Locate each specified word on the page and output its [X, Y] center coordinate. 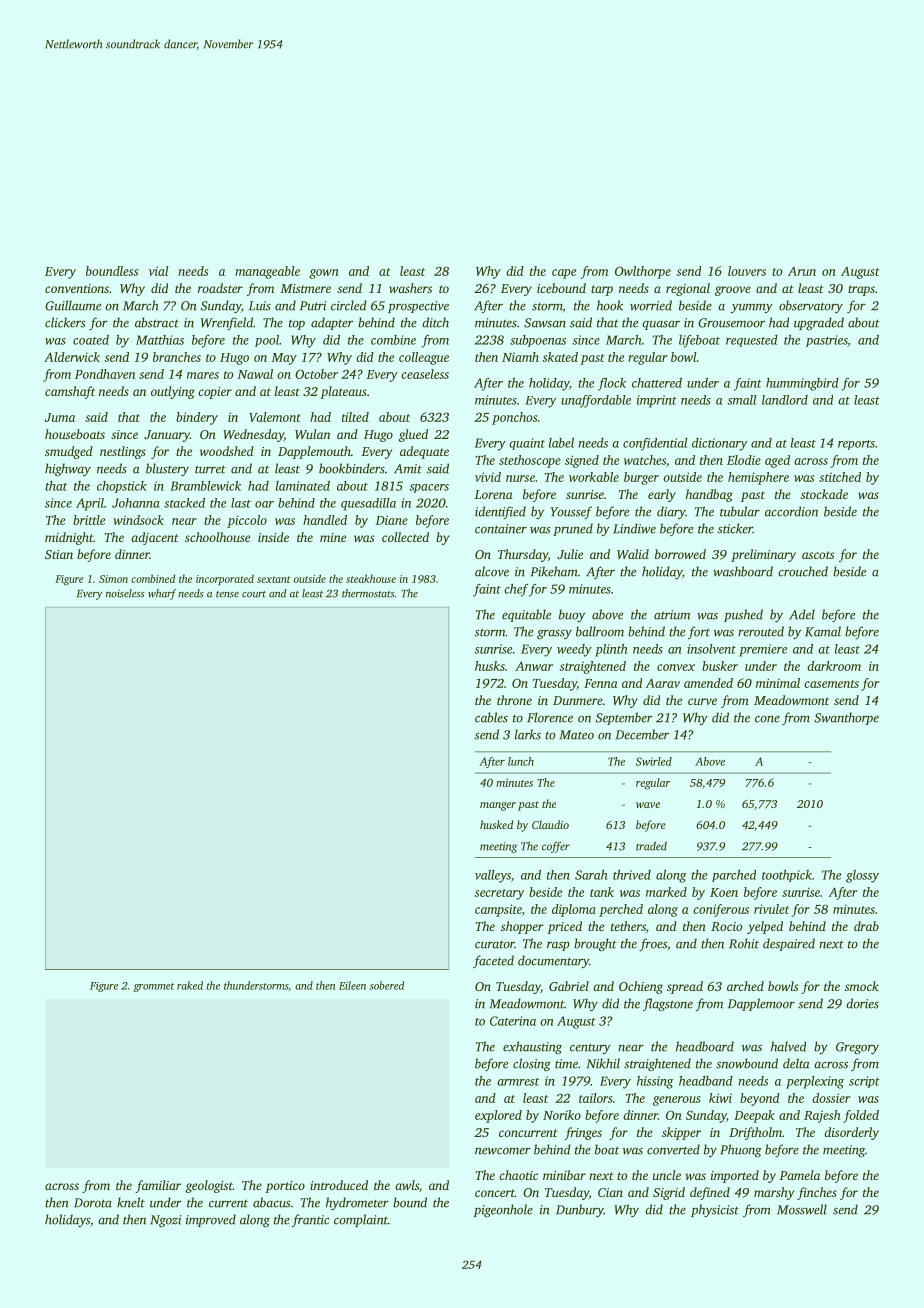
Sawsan [545, 323]
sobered [387, 985]
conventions [77, 288]
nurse [520, 478]
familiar [158, 1186]
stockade [824, 494]
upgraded [819, 323]
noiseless [125, 593]
